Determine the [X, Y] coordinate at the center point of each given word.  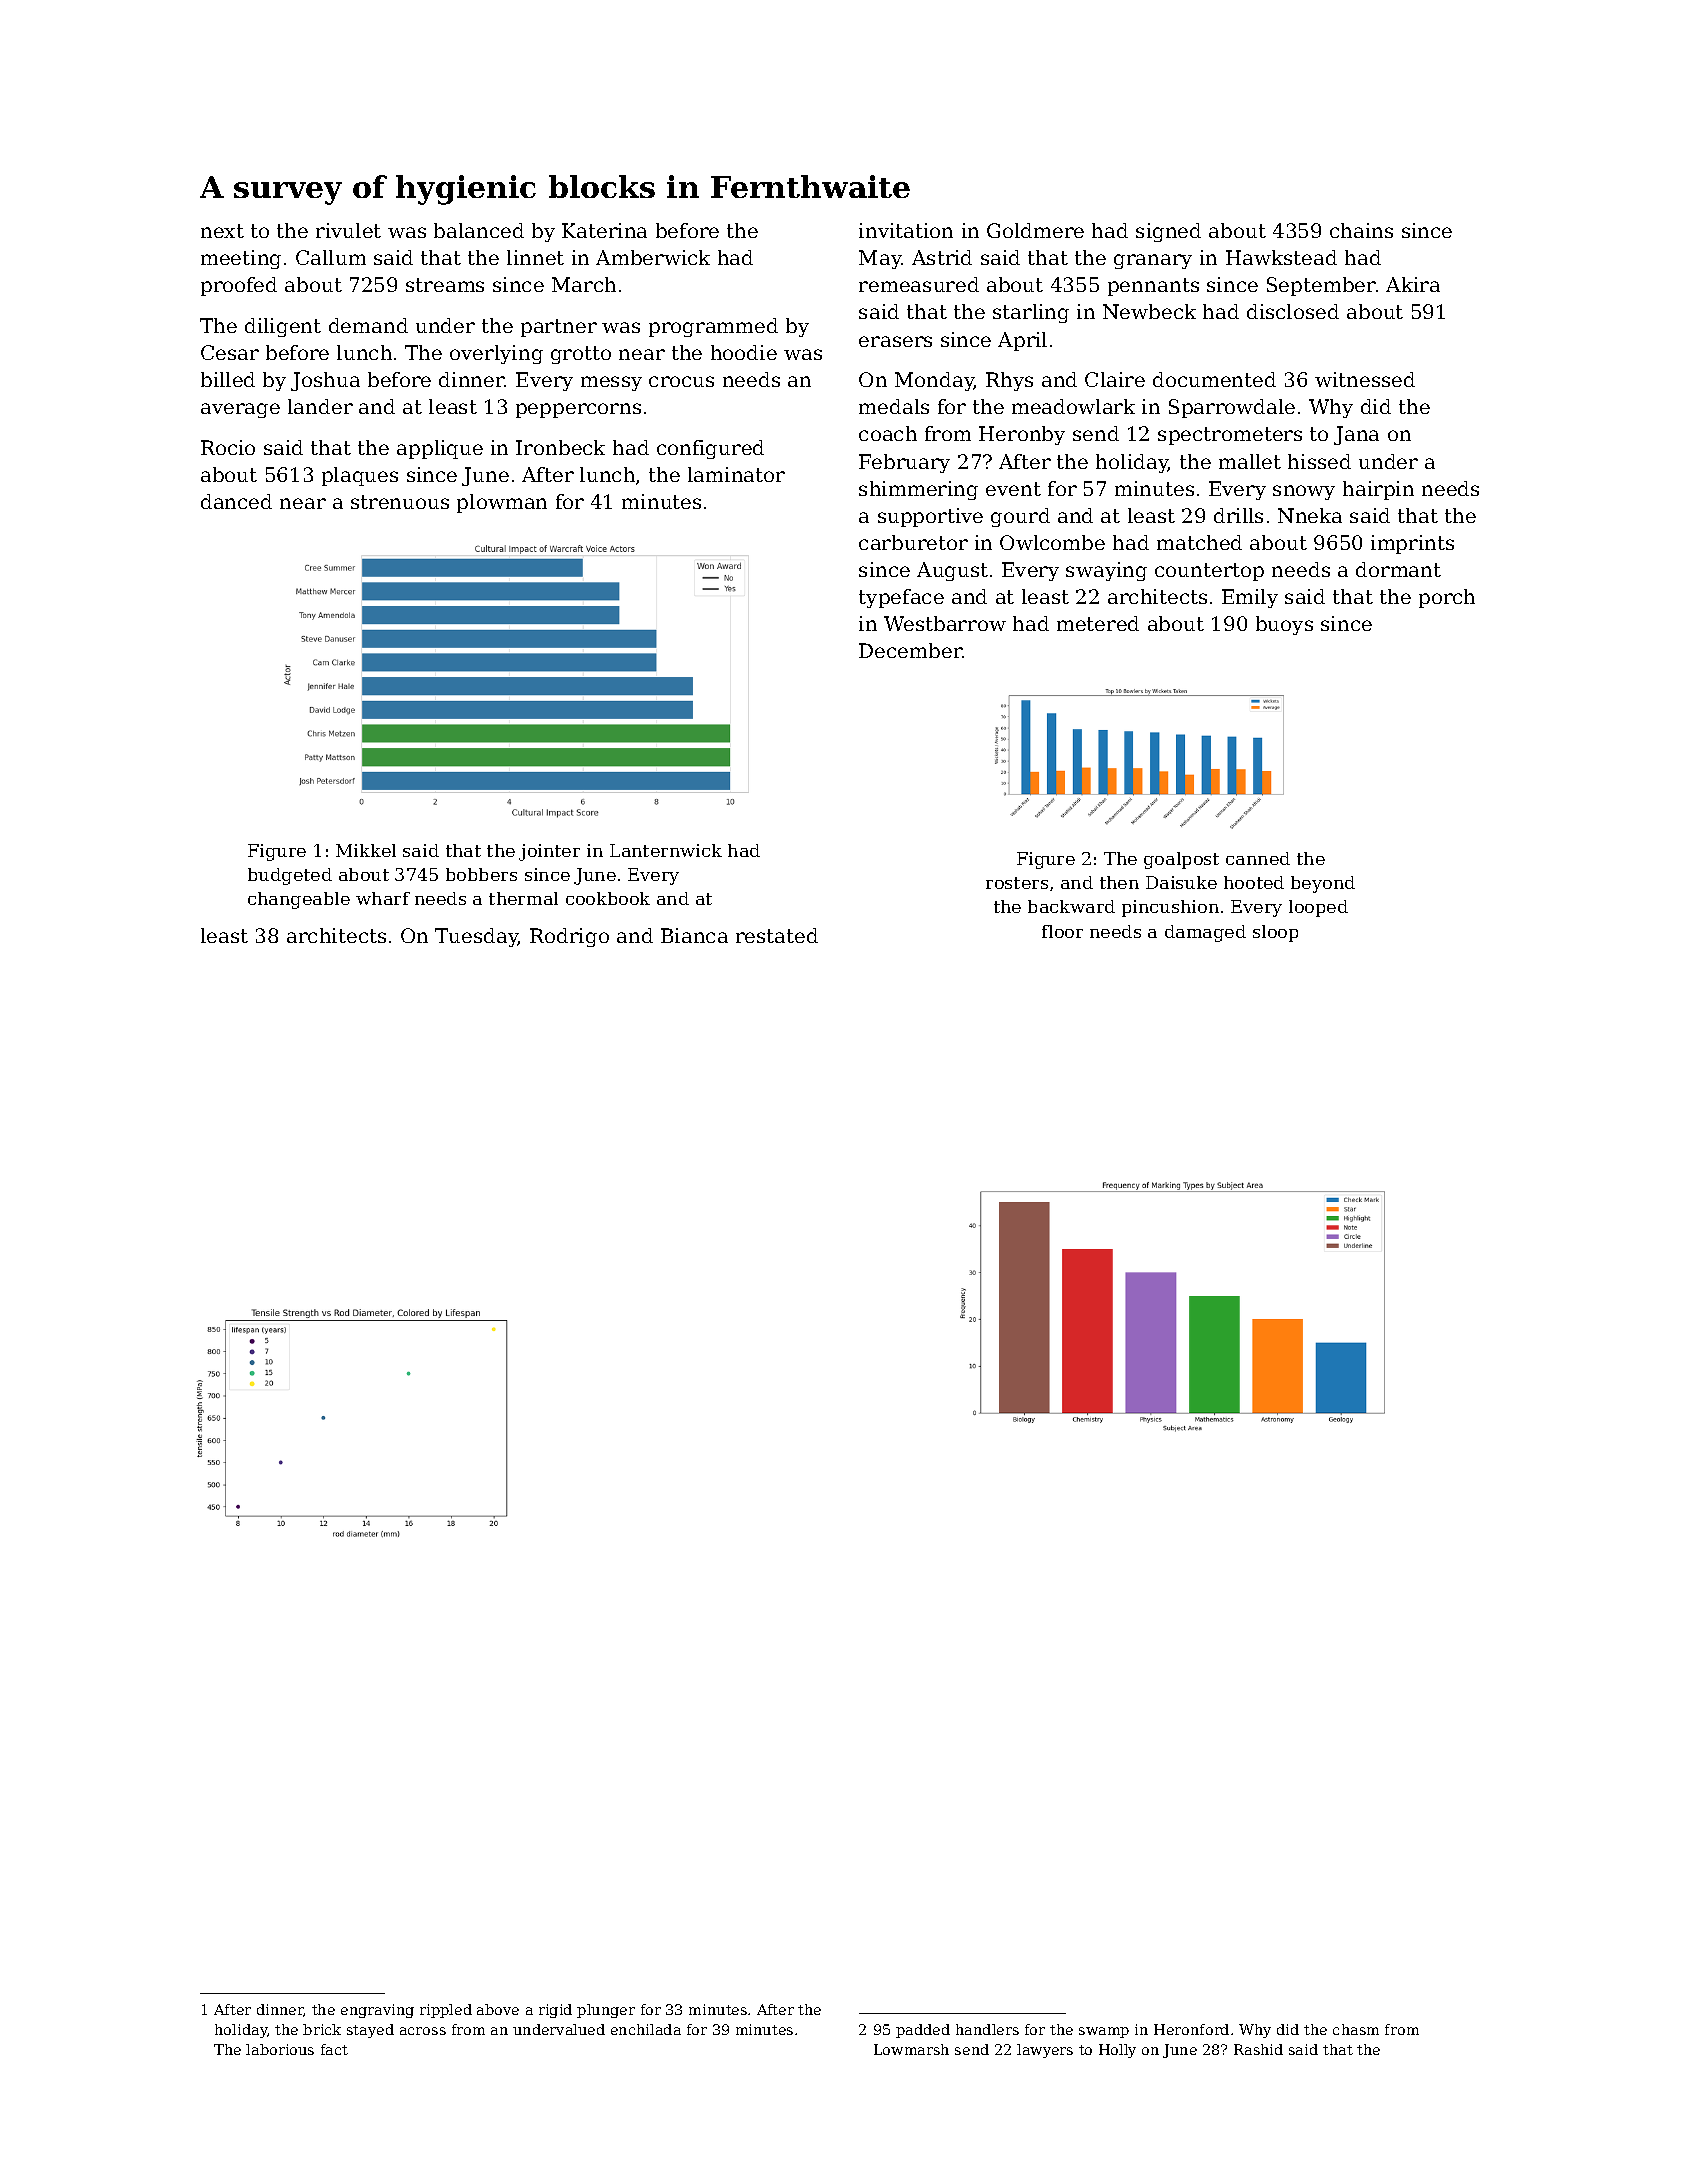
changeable [299, 900]
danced [236, 501]
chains [1361, 230]
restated [777, 935]
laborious [280, 2049]
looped [1318, 908]
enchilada [646, 2029]
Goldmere [1035, 230]
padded [923, 2031]
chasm [1356, 2029]
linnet [535, 257]
